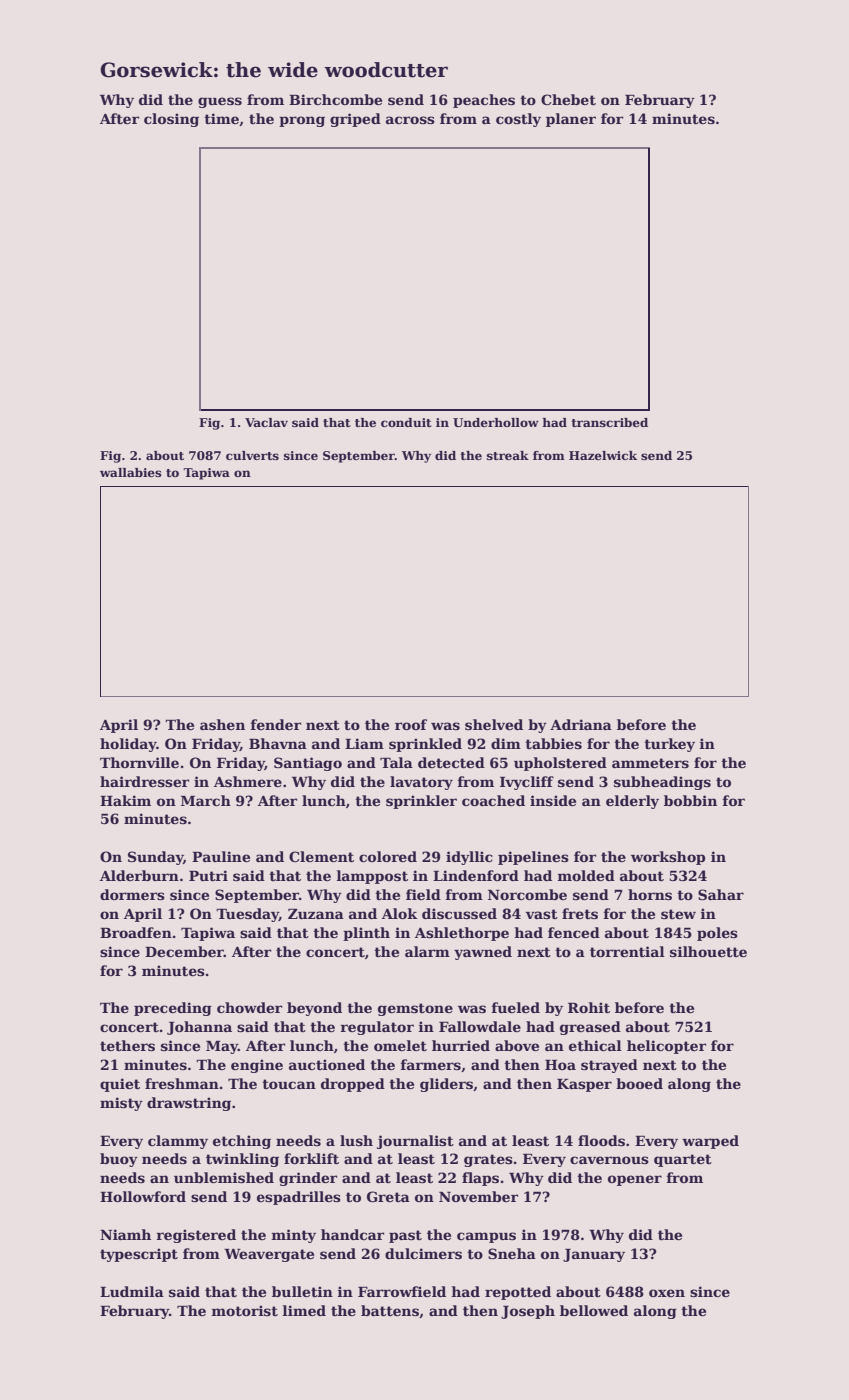 This page has height=1400, width=849. I want to click on culverts, so click(252, 455).
